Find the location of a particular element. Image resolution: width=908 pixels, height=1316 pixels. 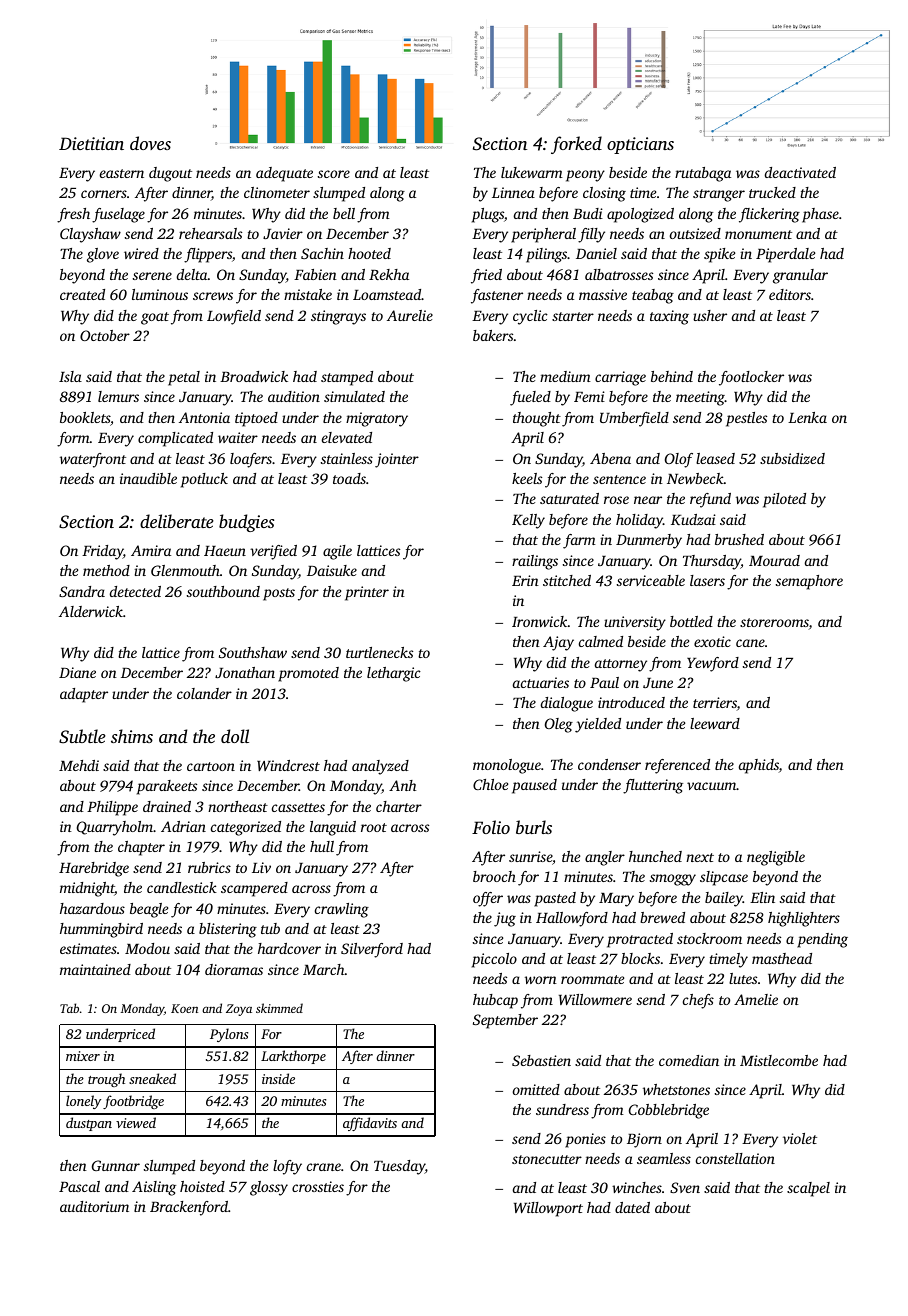

wired is located at coordinates (141, 253).
